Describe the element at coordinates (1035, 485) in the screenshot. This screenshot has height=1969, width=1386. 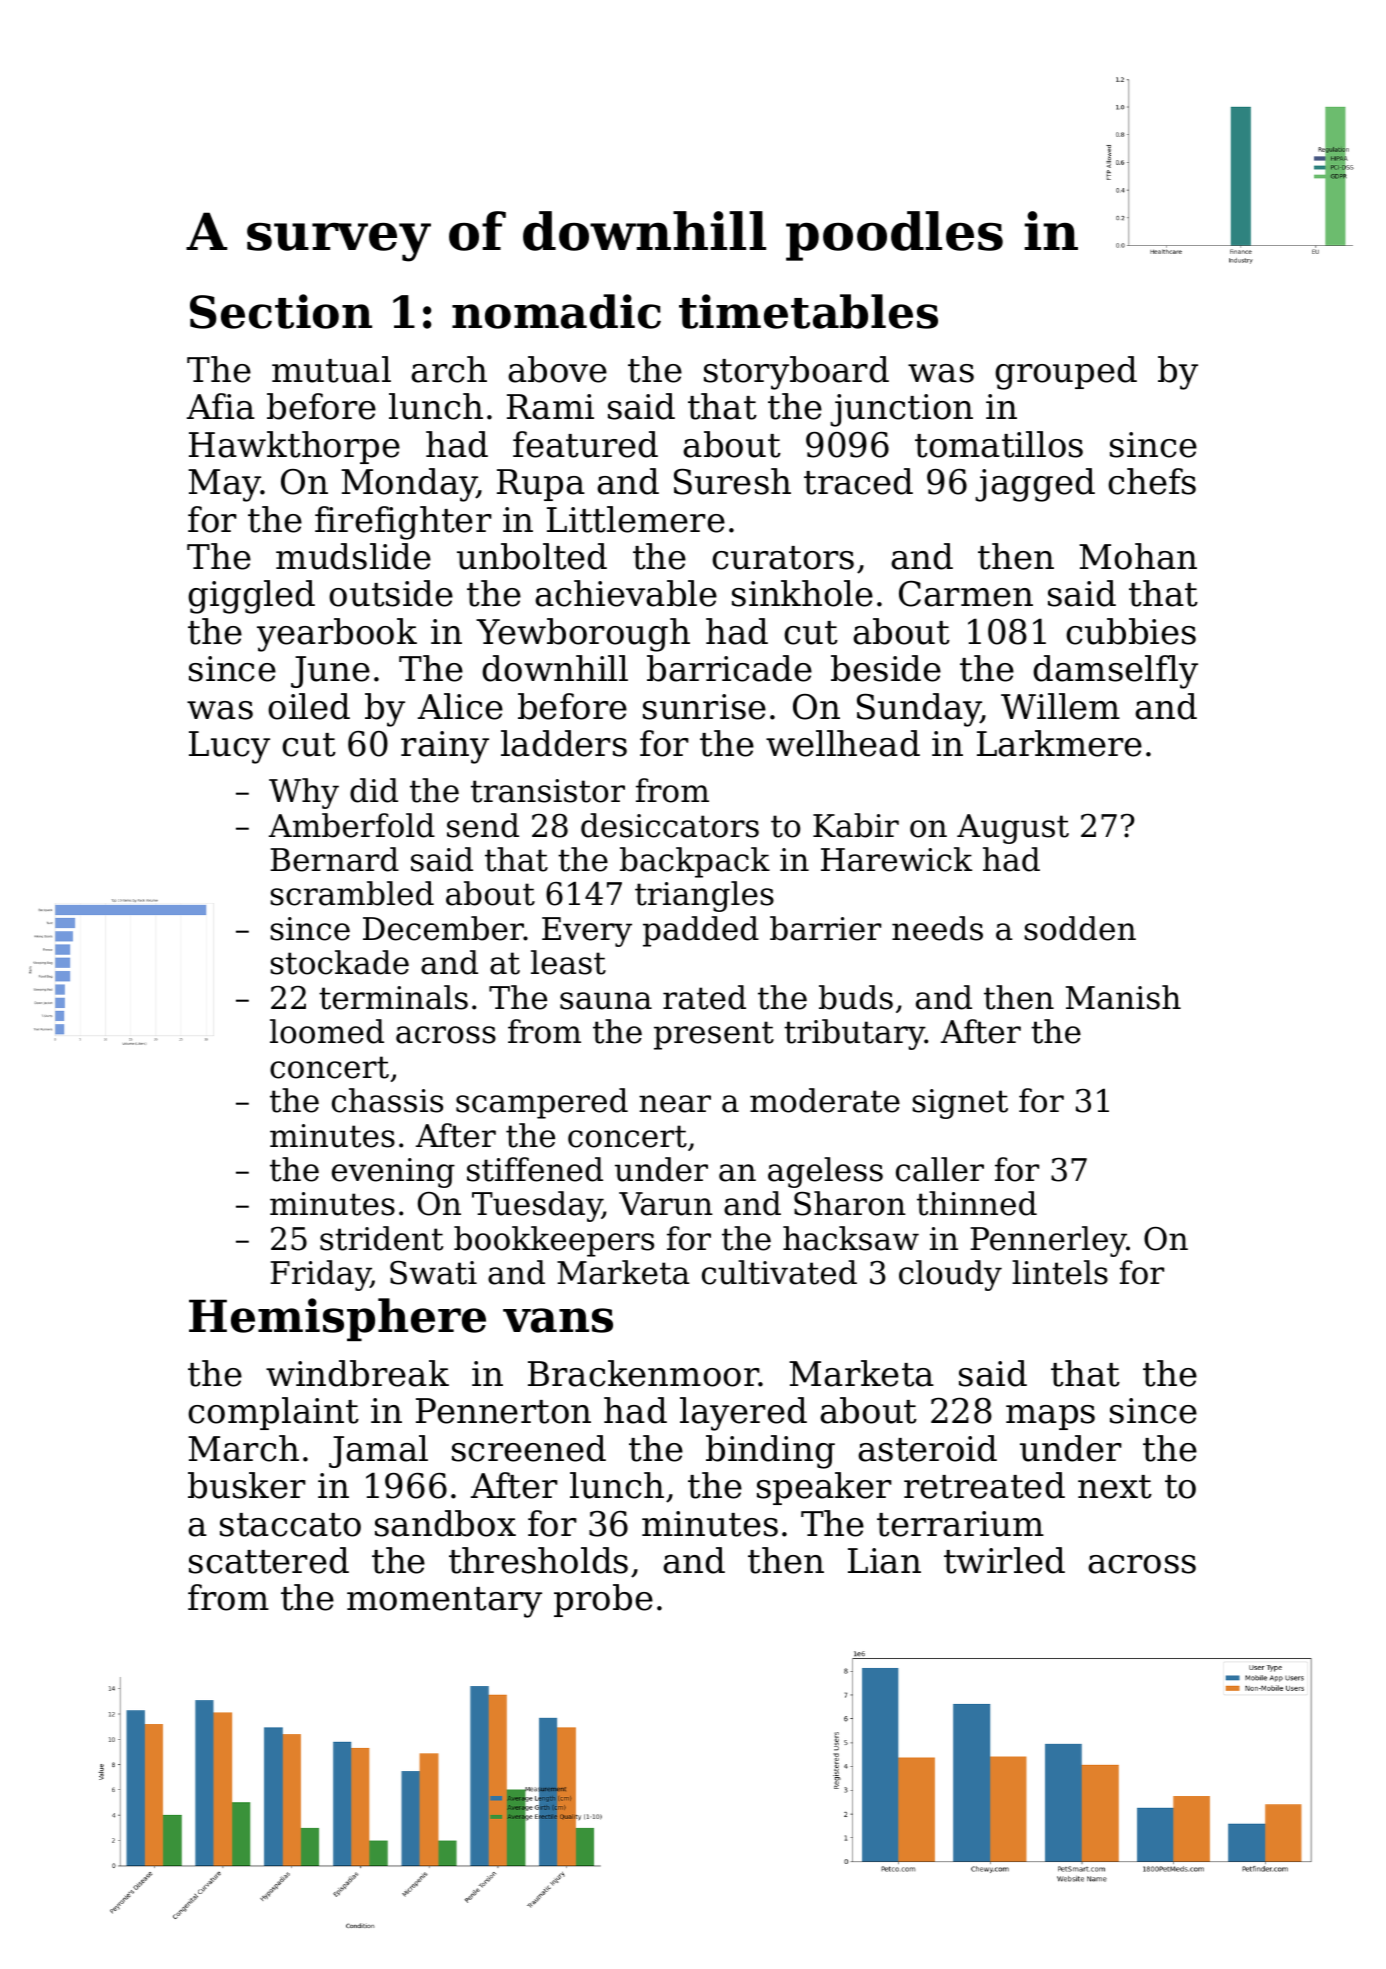
I see `jagged` at that location.
